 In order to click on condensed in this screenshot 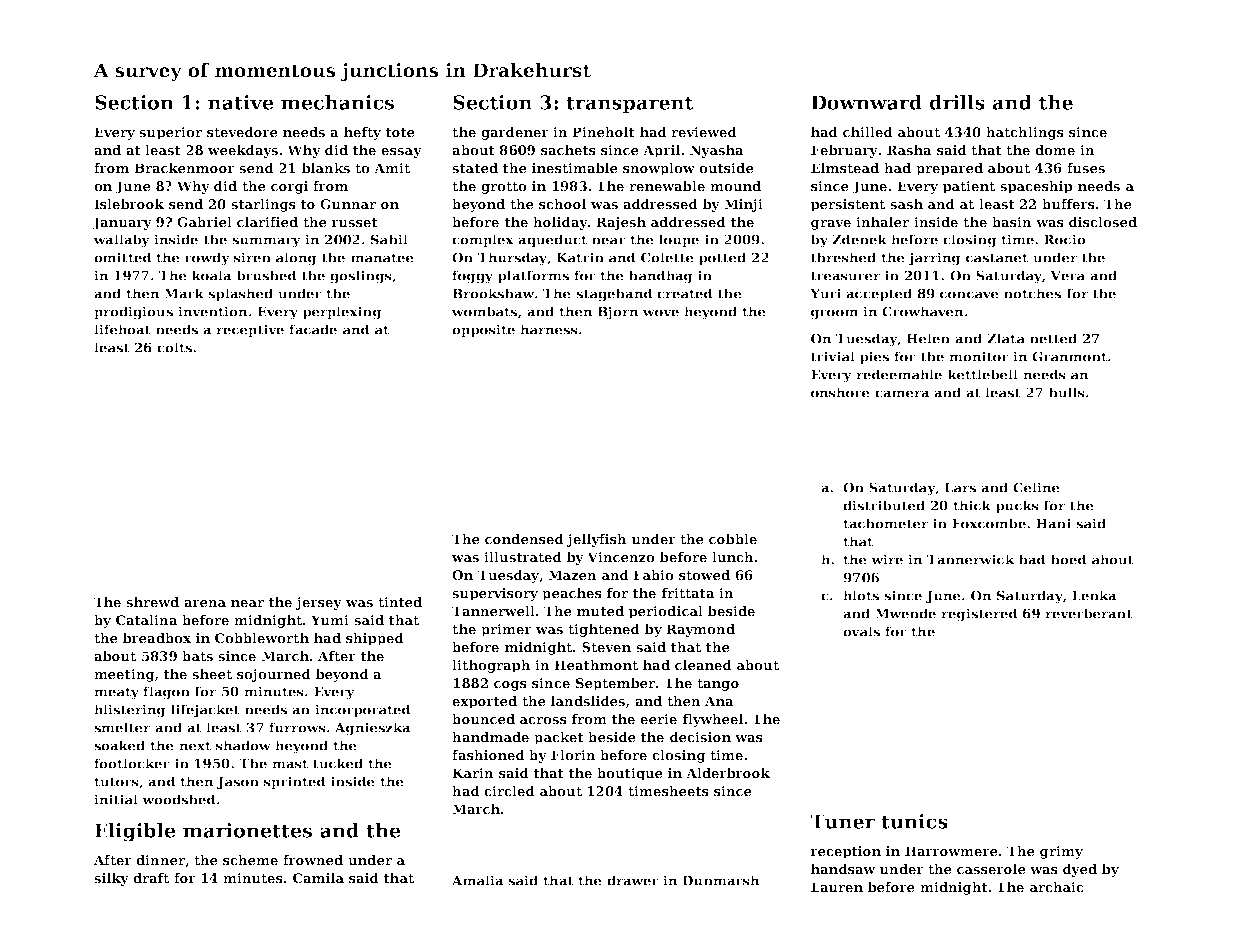, I will do `click(524, 539)`.
